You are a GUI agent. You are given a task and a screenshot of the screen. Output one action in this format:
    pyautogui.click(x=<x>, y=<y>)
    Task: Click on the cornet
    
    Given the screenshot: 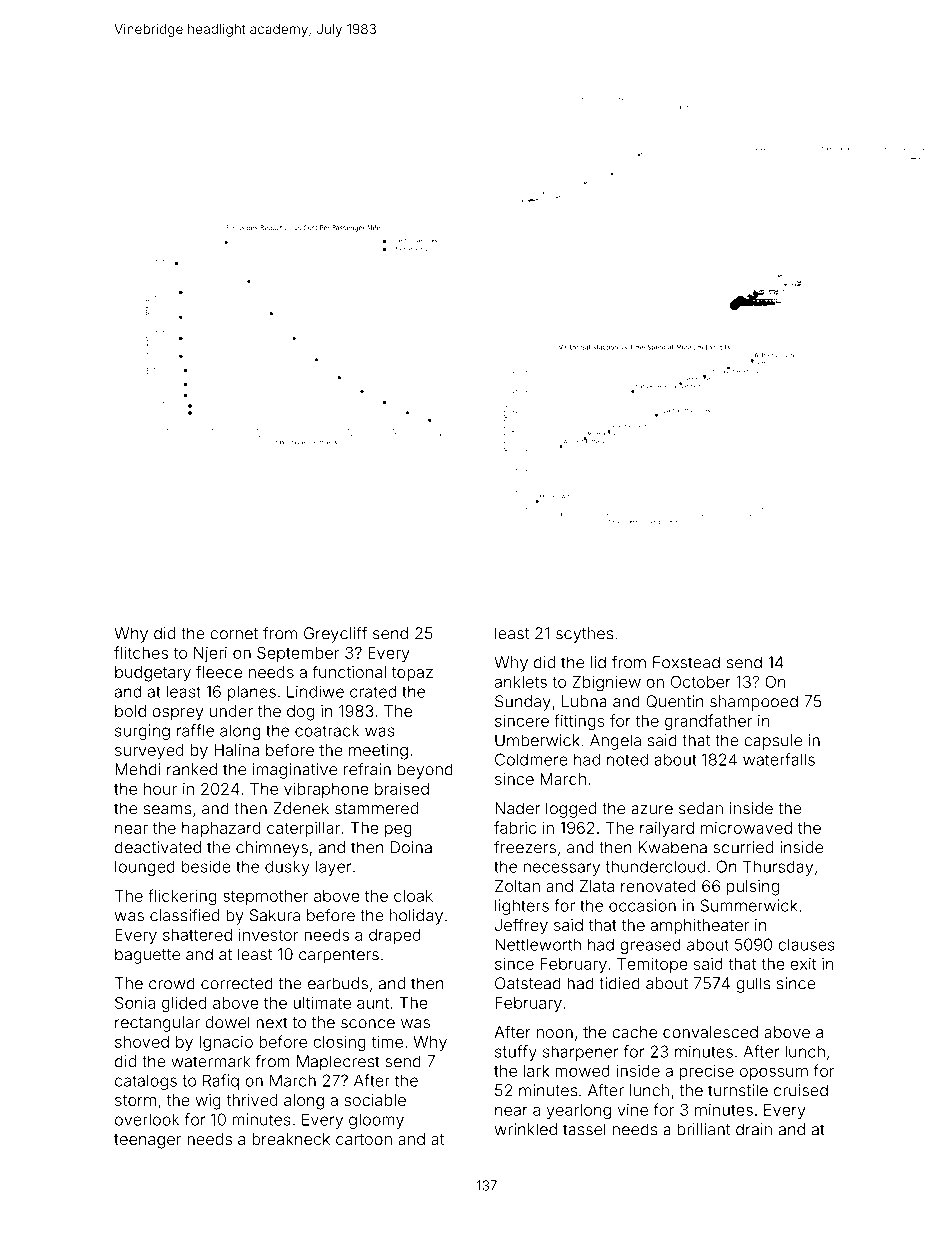 What is the action you would take?
    pyautogui.click(x=234, y=634)
